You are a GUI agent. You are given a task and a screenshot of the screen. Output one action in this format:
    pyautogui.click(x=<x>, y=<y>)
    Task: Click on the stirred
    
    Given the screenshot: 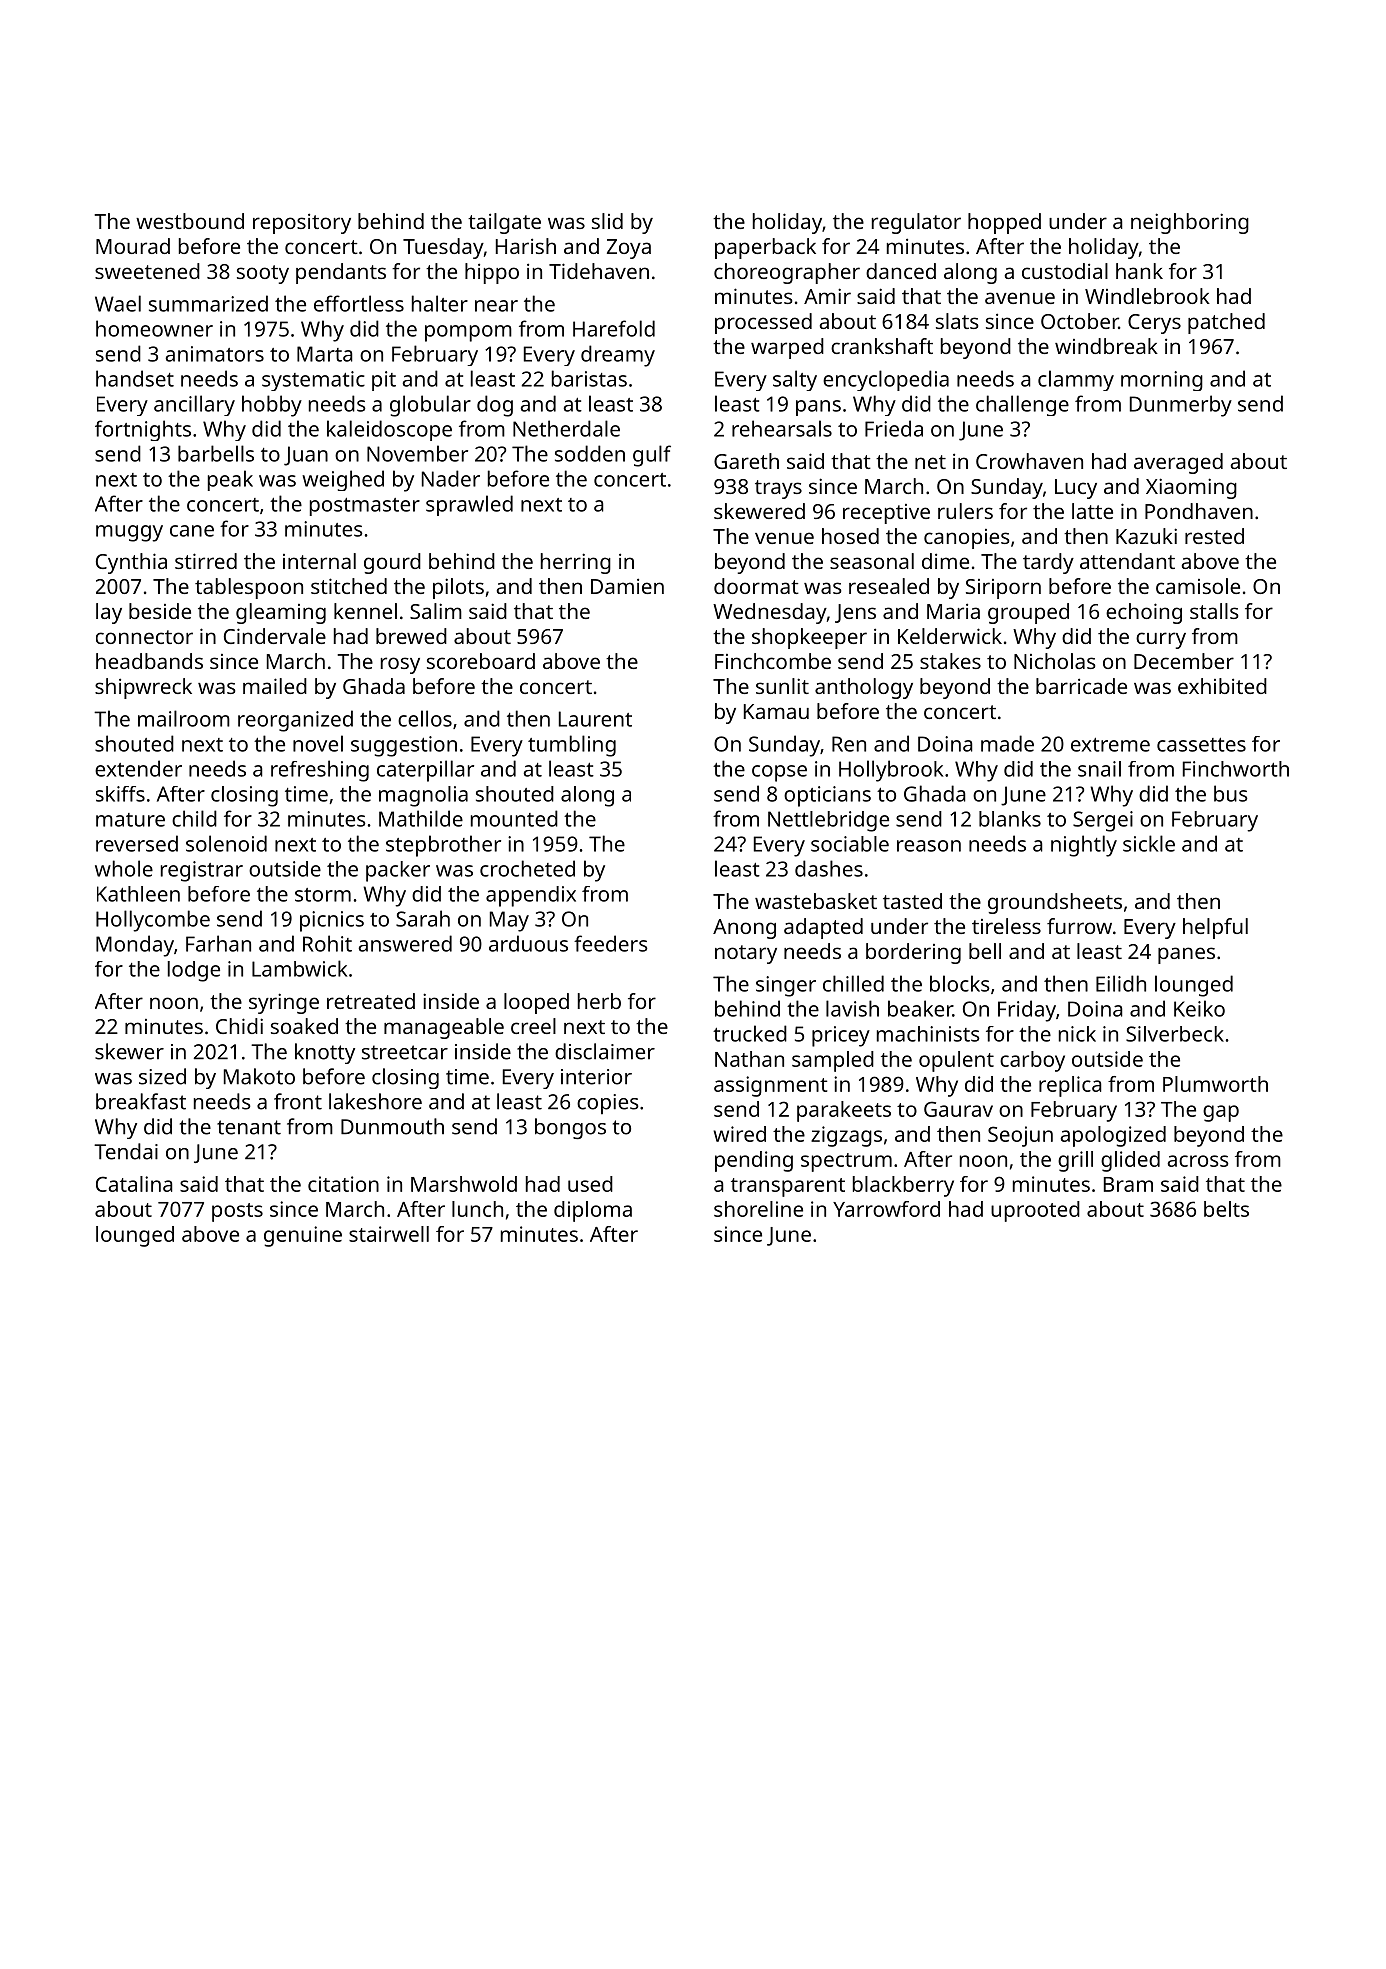 What is the action you would take?
    pyautogui.click(x=206, y=561)
